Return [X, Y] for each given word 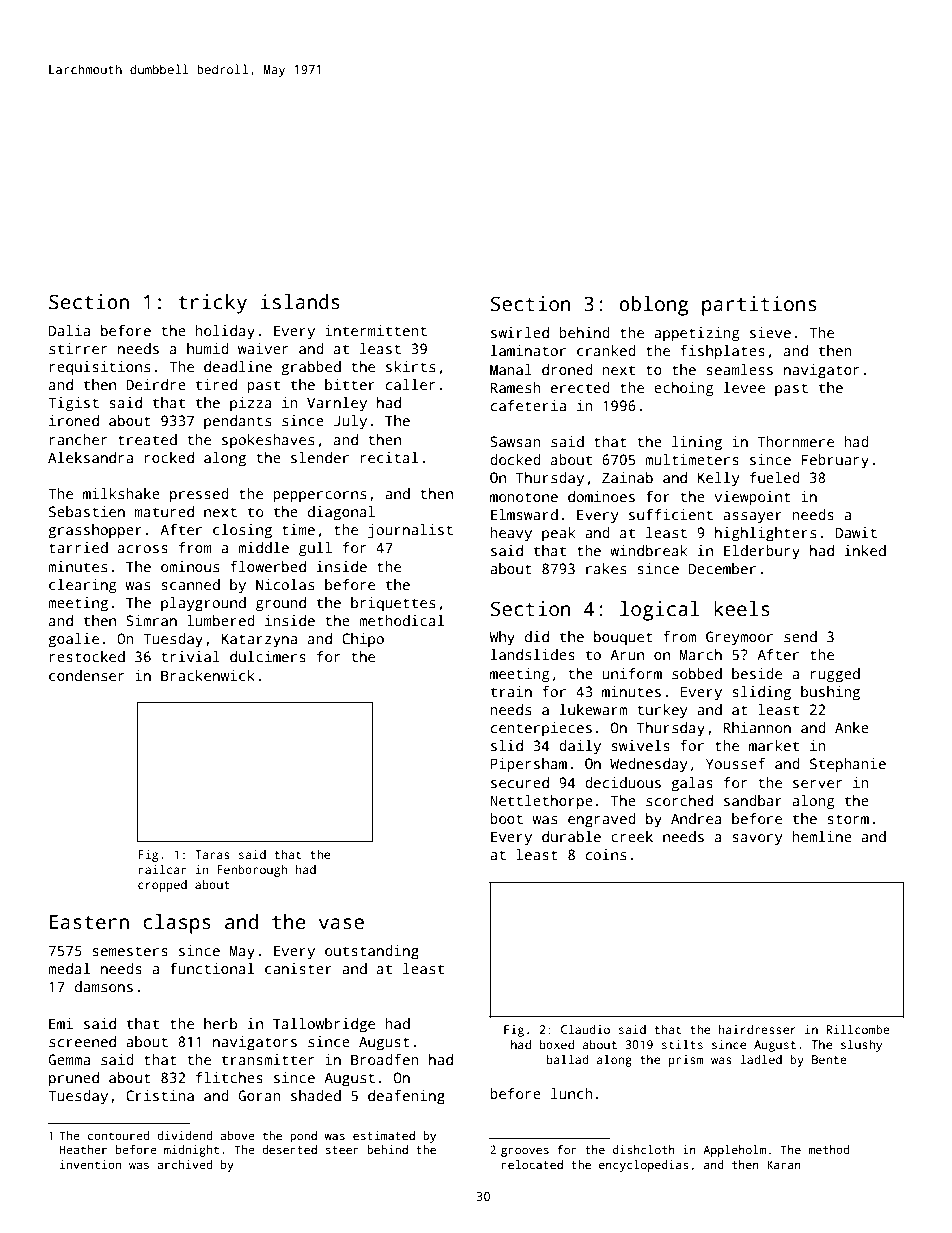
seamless [739, 369]
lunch [572, 1093]
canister [298, 968]
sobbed [697, 673]
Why [502, 638]
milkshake [121, 493]
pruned [74, 1079]
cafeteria [528, 405]
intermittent [376, 330]
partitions [759, 306]
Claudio [585, 1029]
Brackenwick [208, 675]
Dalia [69, 330]
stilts [682, 1044]
